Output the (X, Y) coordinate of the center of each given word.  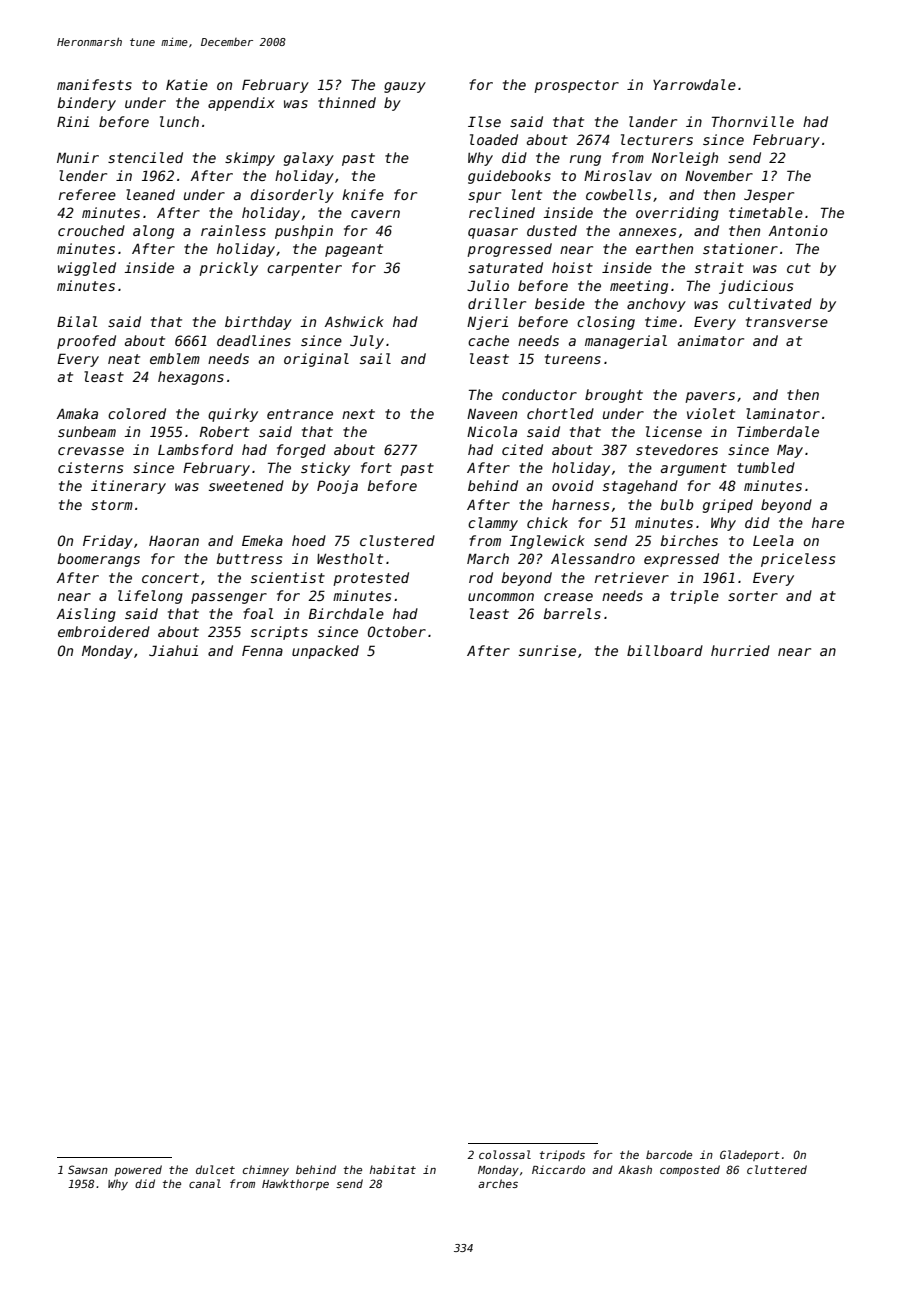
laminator (783, 413)
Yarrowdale (694, 84)
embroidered (104, 631)
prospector (576, 86)
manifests (94, 84)
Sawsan (88, 1169)
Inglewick (547, 542)
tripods (562, 1155)
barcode (669, 1154)
